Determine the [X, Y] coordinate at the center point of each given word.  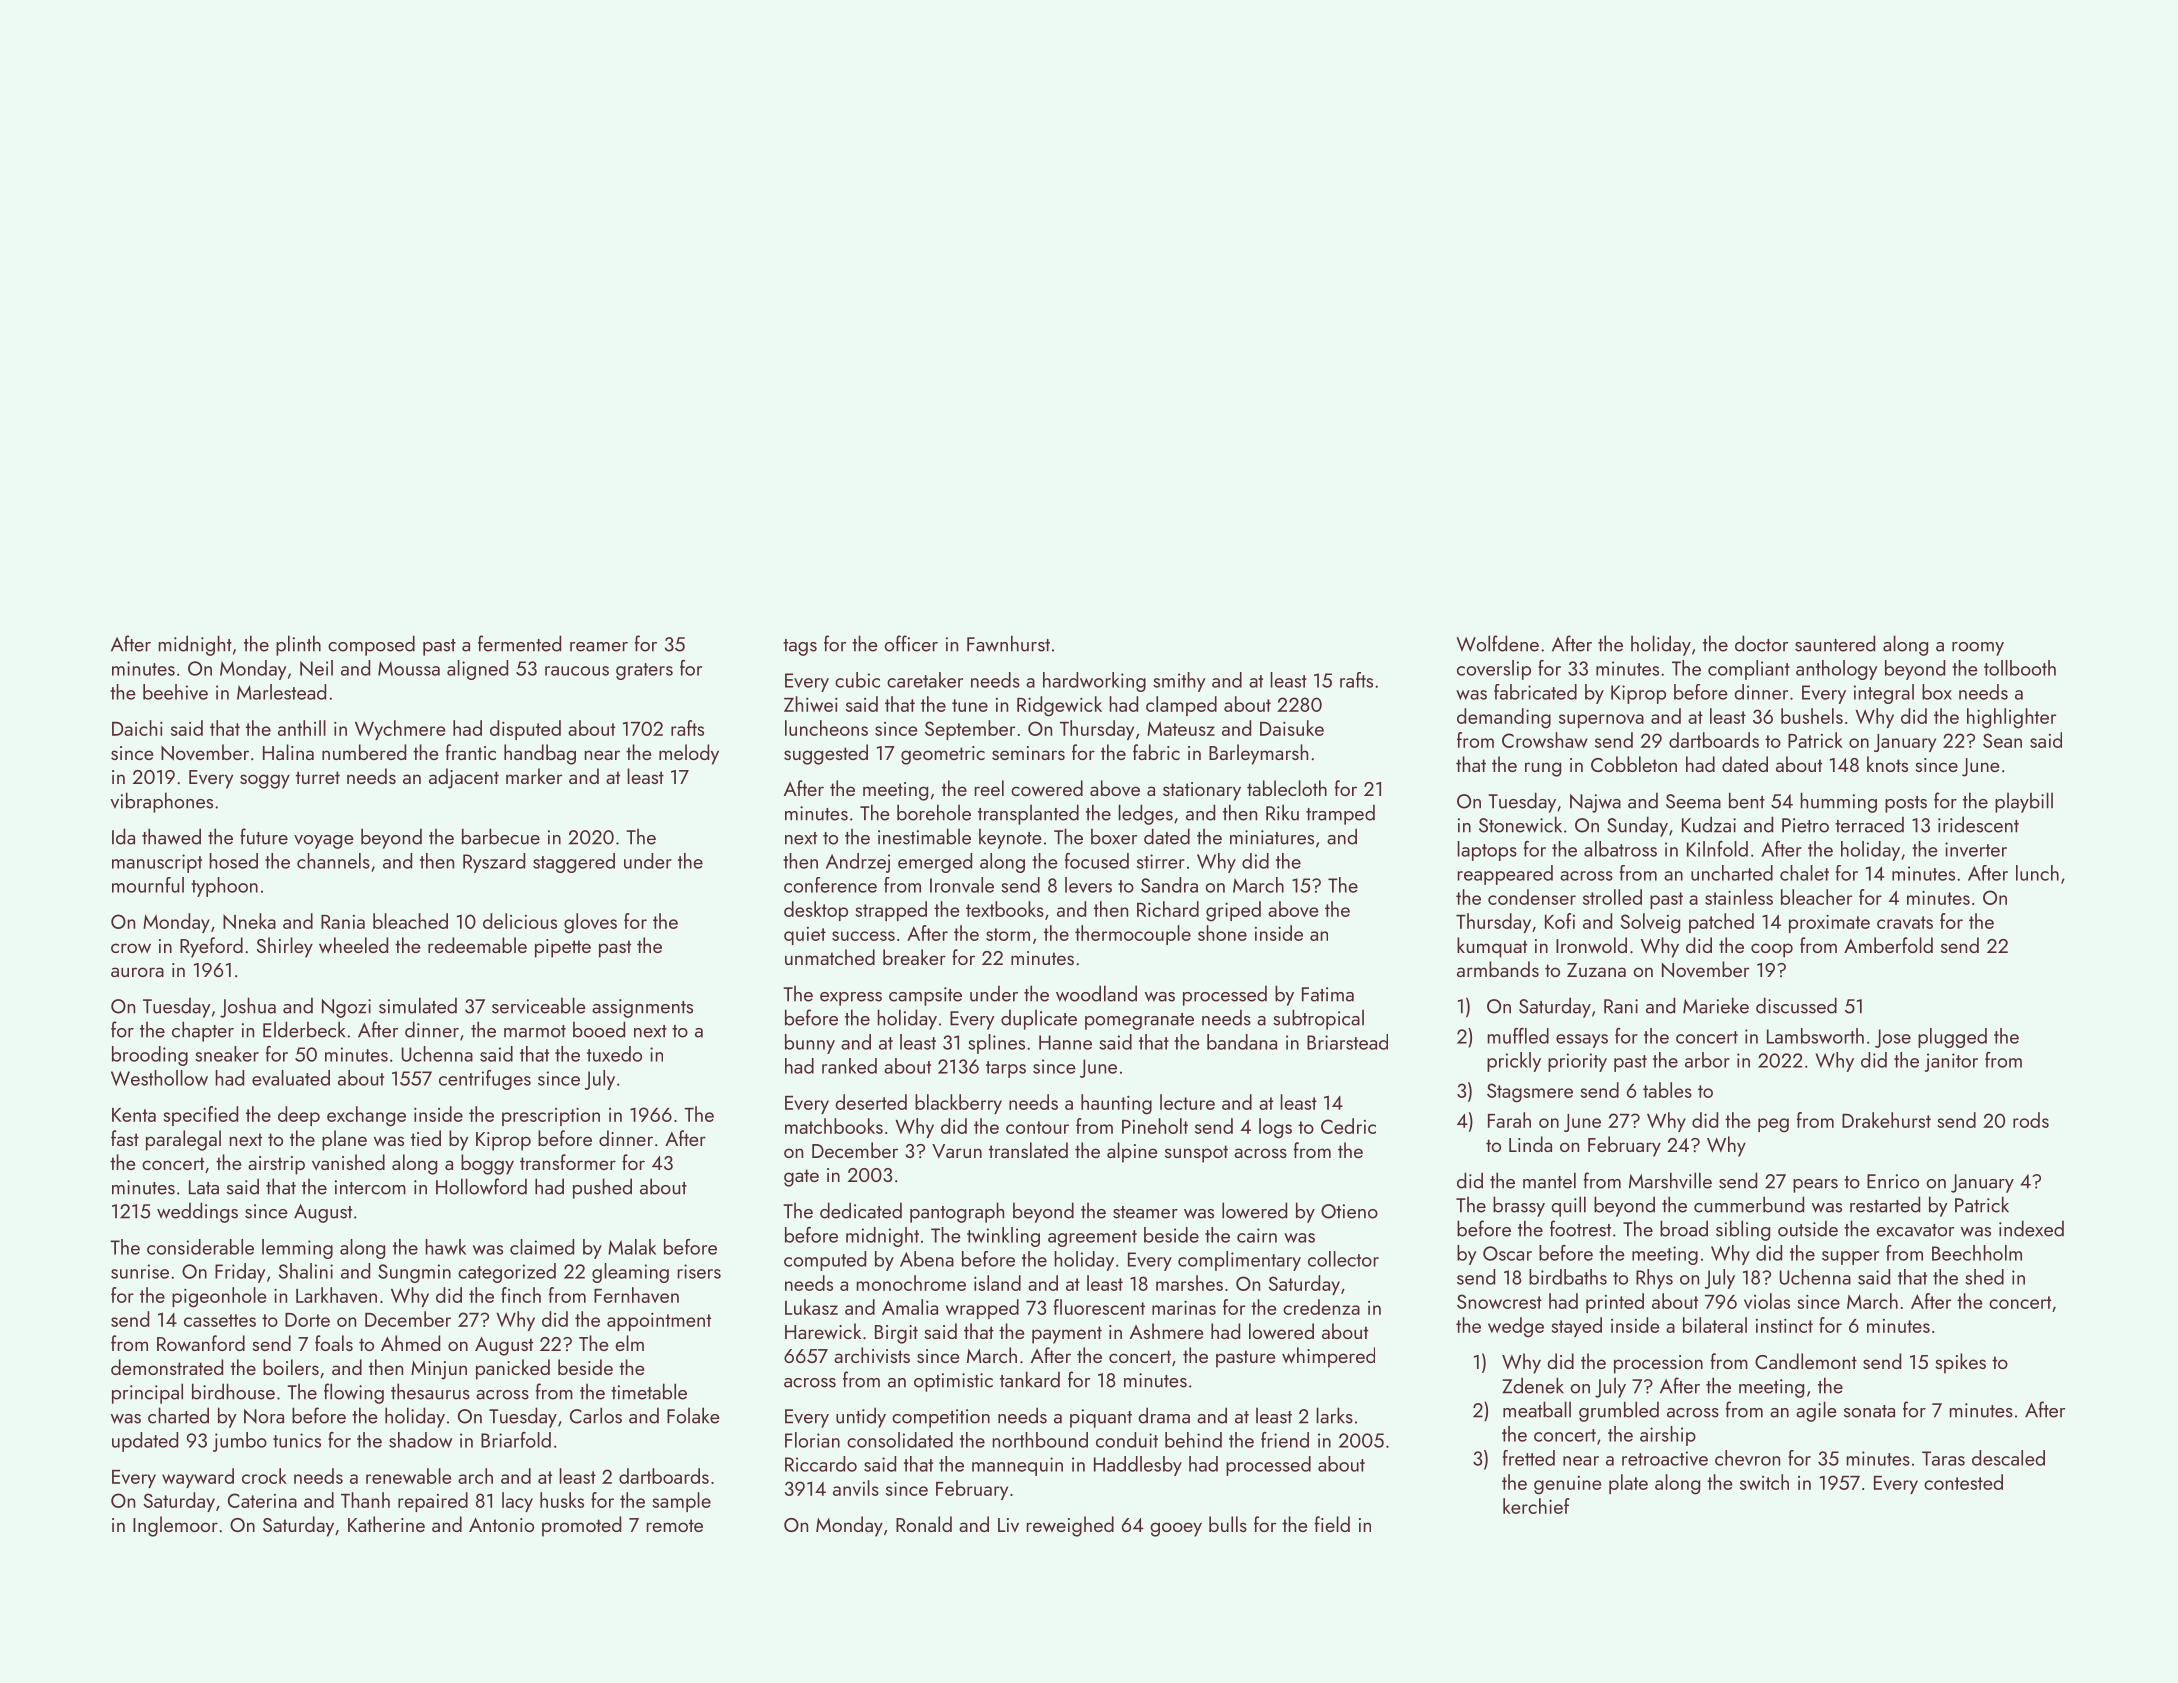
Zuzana [1596, 970]
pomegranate [1139, 1021]
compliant [1749, 670]
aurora [137, 972]
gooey [1176, 1529]
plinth [298, 645]
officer [911, 643]
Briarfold [516, 1440]
